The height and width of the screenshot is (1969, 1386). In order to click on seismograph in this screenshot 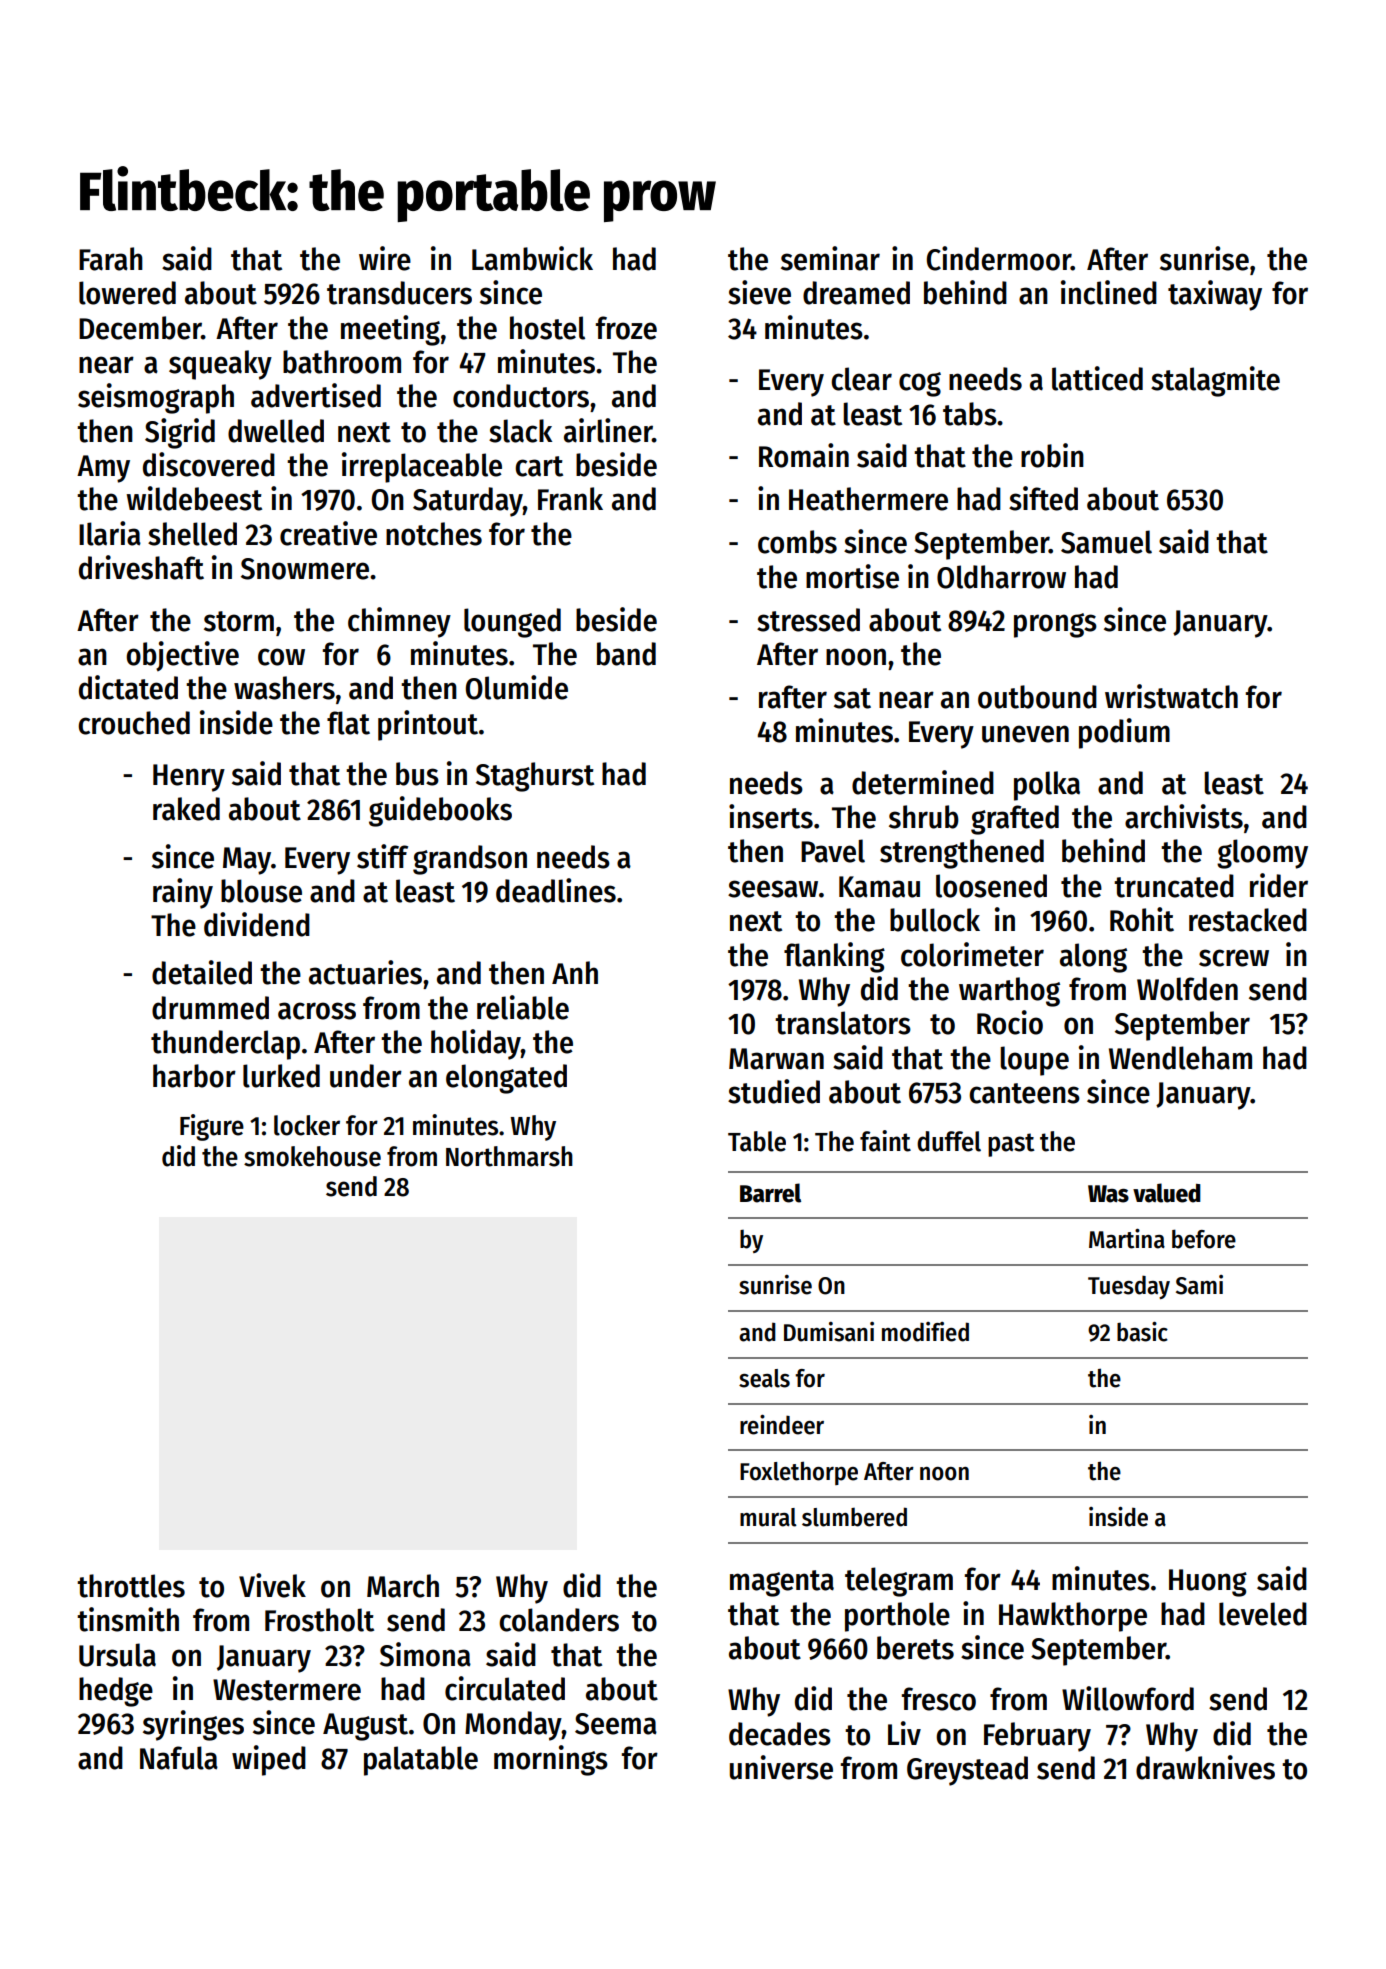, I will do `click(156, 398)`.
